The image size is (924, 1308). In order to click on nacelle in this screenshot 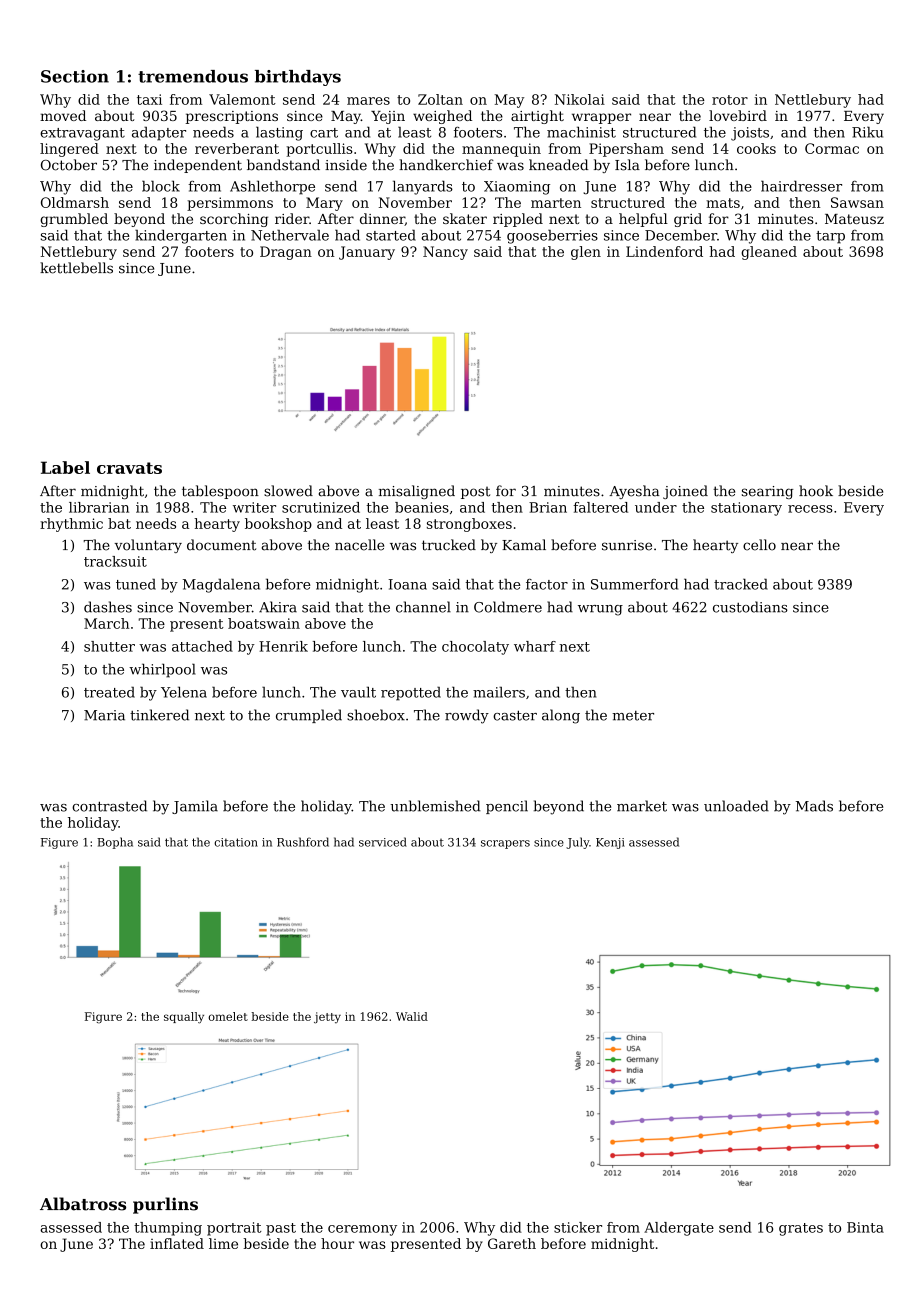, I will do `click(359, 545)`.
